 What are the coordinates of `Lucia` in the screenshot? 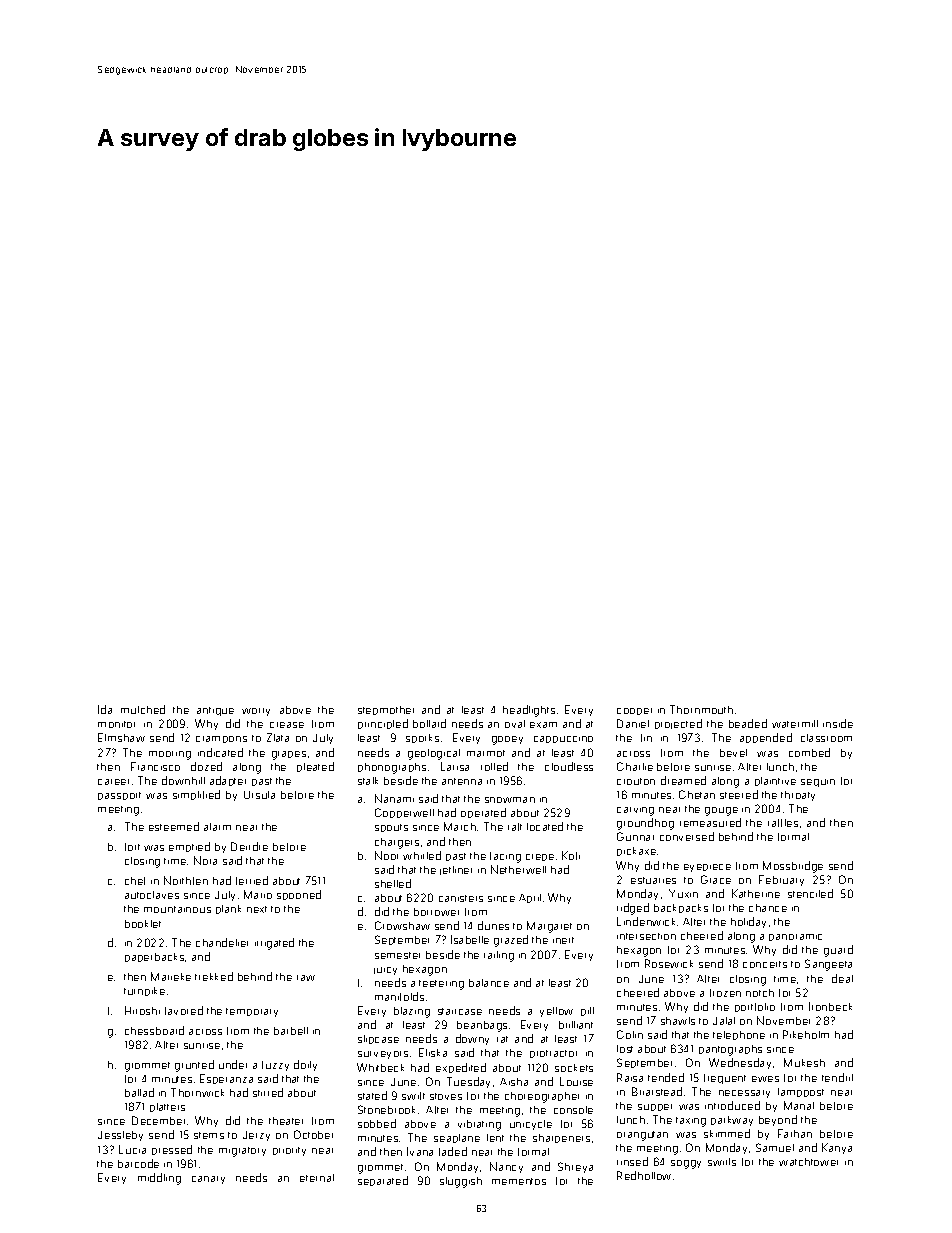 It's located at (132, 1149).
